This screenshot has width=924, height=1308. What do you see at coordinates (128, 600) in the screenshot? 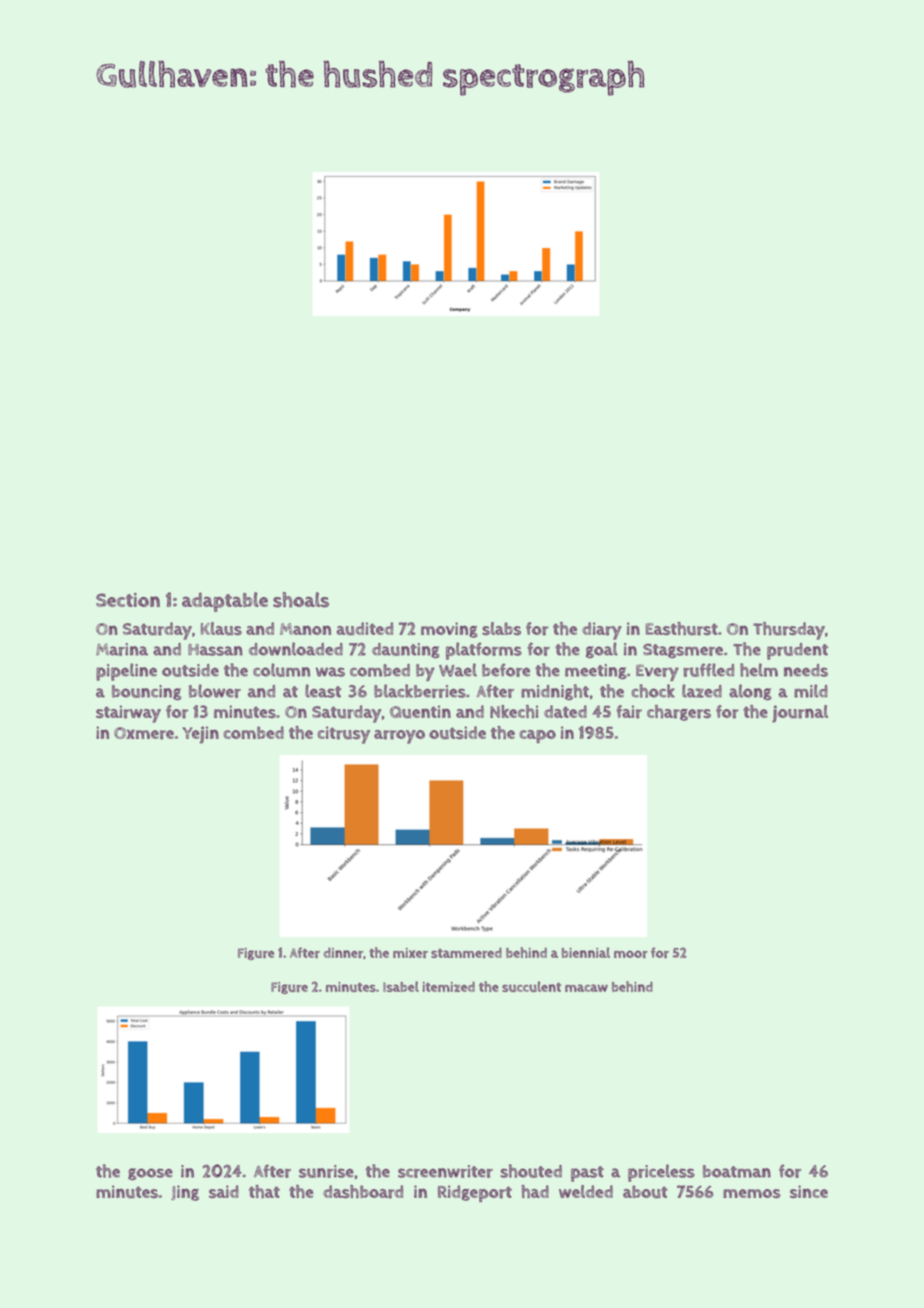
I see `Section` at bounding box center [128, 600].
